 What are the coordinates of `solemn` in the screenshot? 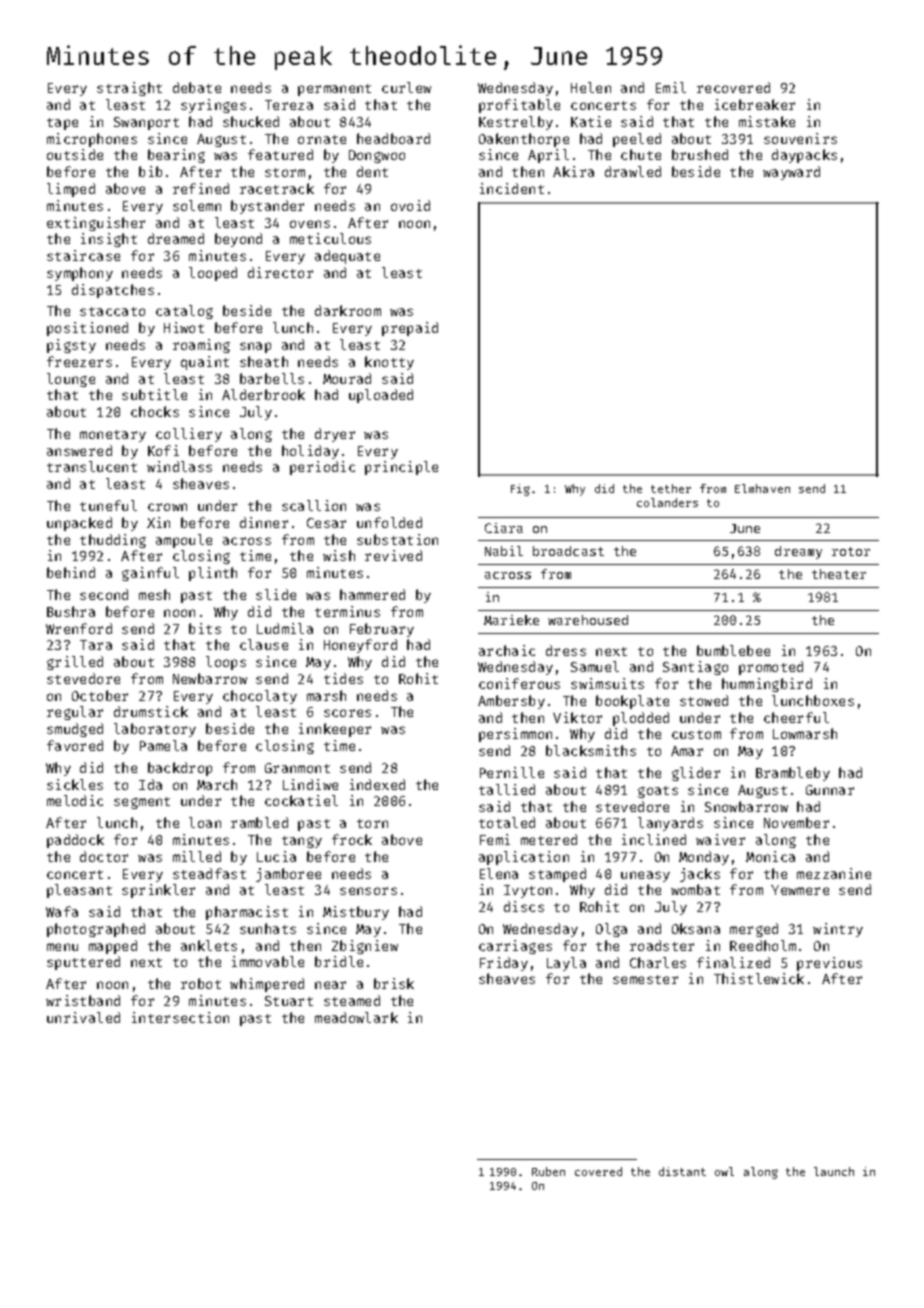 It's located at (197, 205).
